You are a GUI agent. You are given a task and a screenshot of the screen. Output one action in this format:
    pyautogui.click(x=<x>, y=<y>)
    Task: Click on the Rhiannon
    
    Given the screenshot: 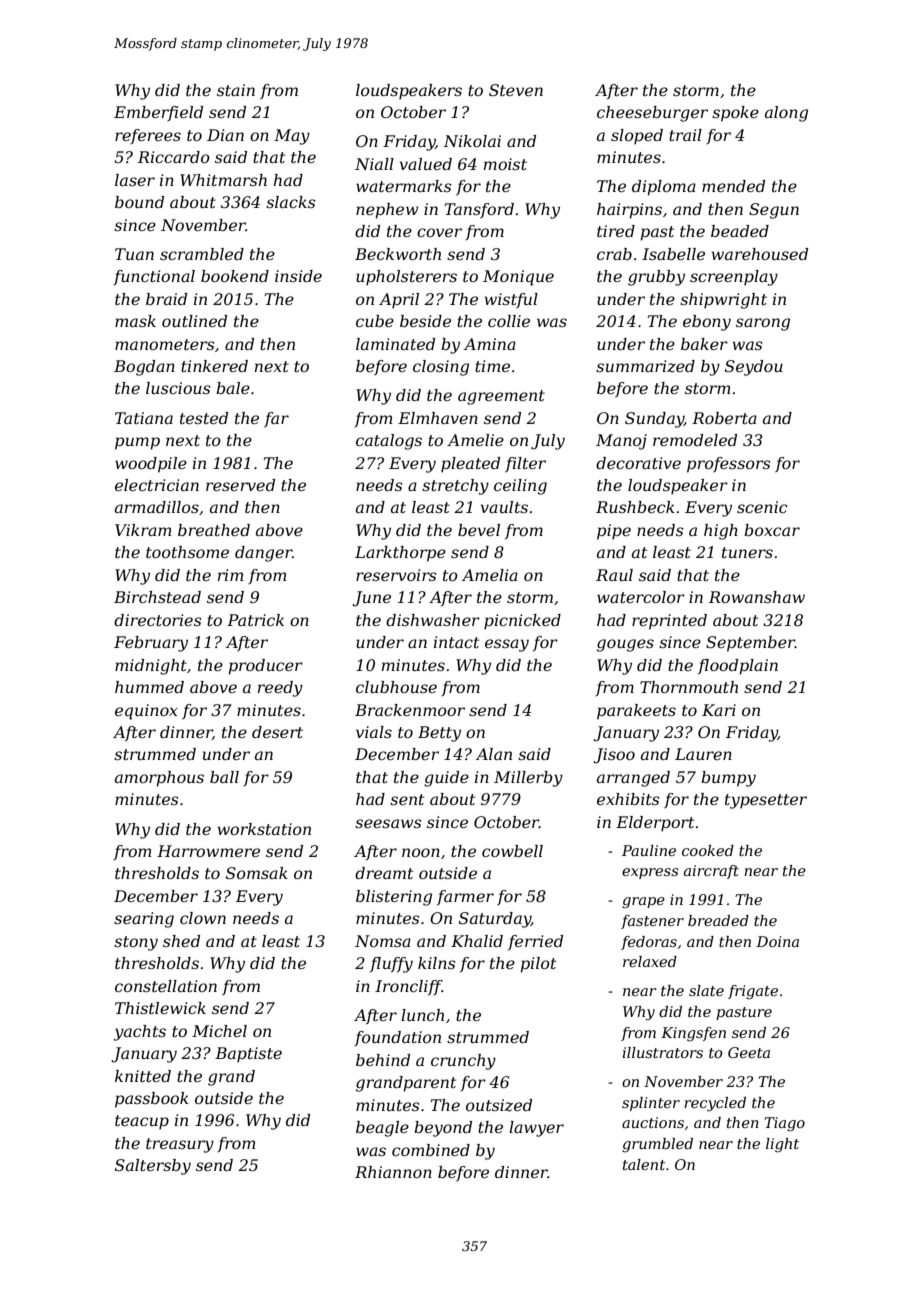 What is the action you would take?
    pyautogui.click(x=393, y=1172)
